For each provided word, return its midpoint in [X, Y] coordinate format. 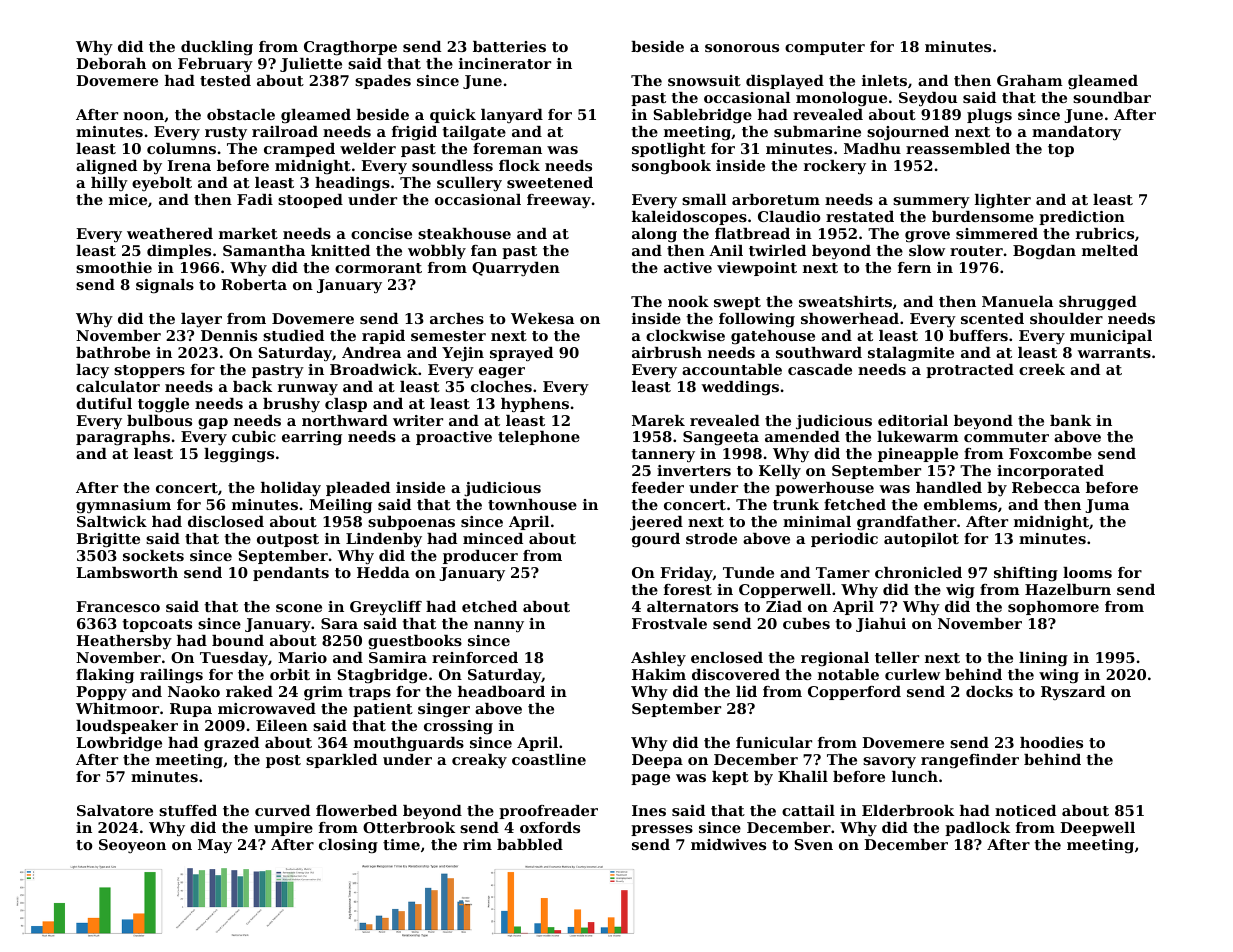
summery [931, 202]
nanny [499, 627]
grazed [231, 744]
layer [201, 320]
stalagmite [911, 354]
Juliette [311, 65]
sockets [153, 555]
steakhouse [464, 233]
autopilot [921, 540]
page [650, 780]
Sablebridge [702, 116]
